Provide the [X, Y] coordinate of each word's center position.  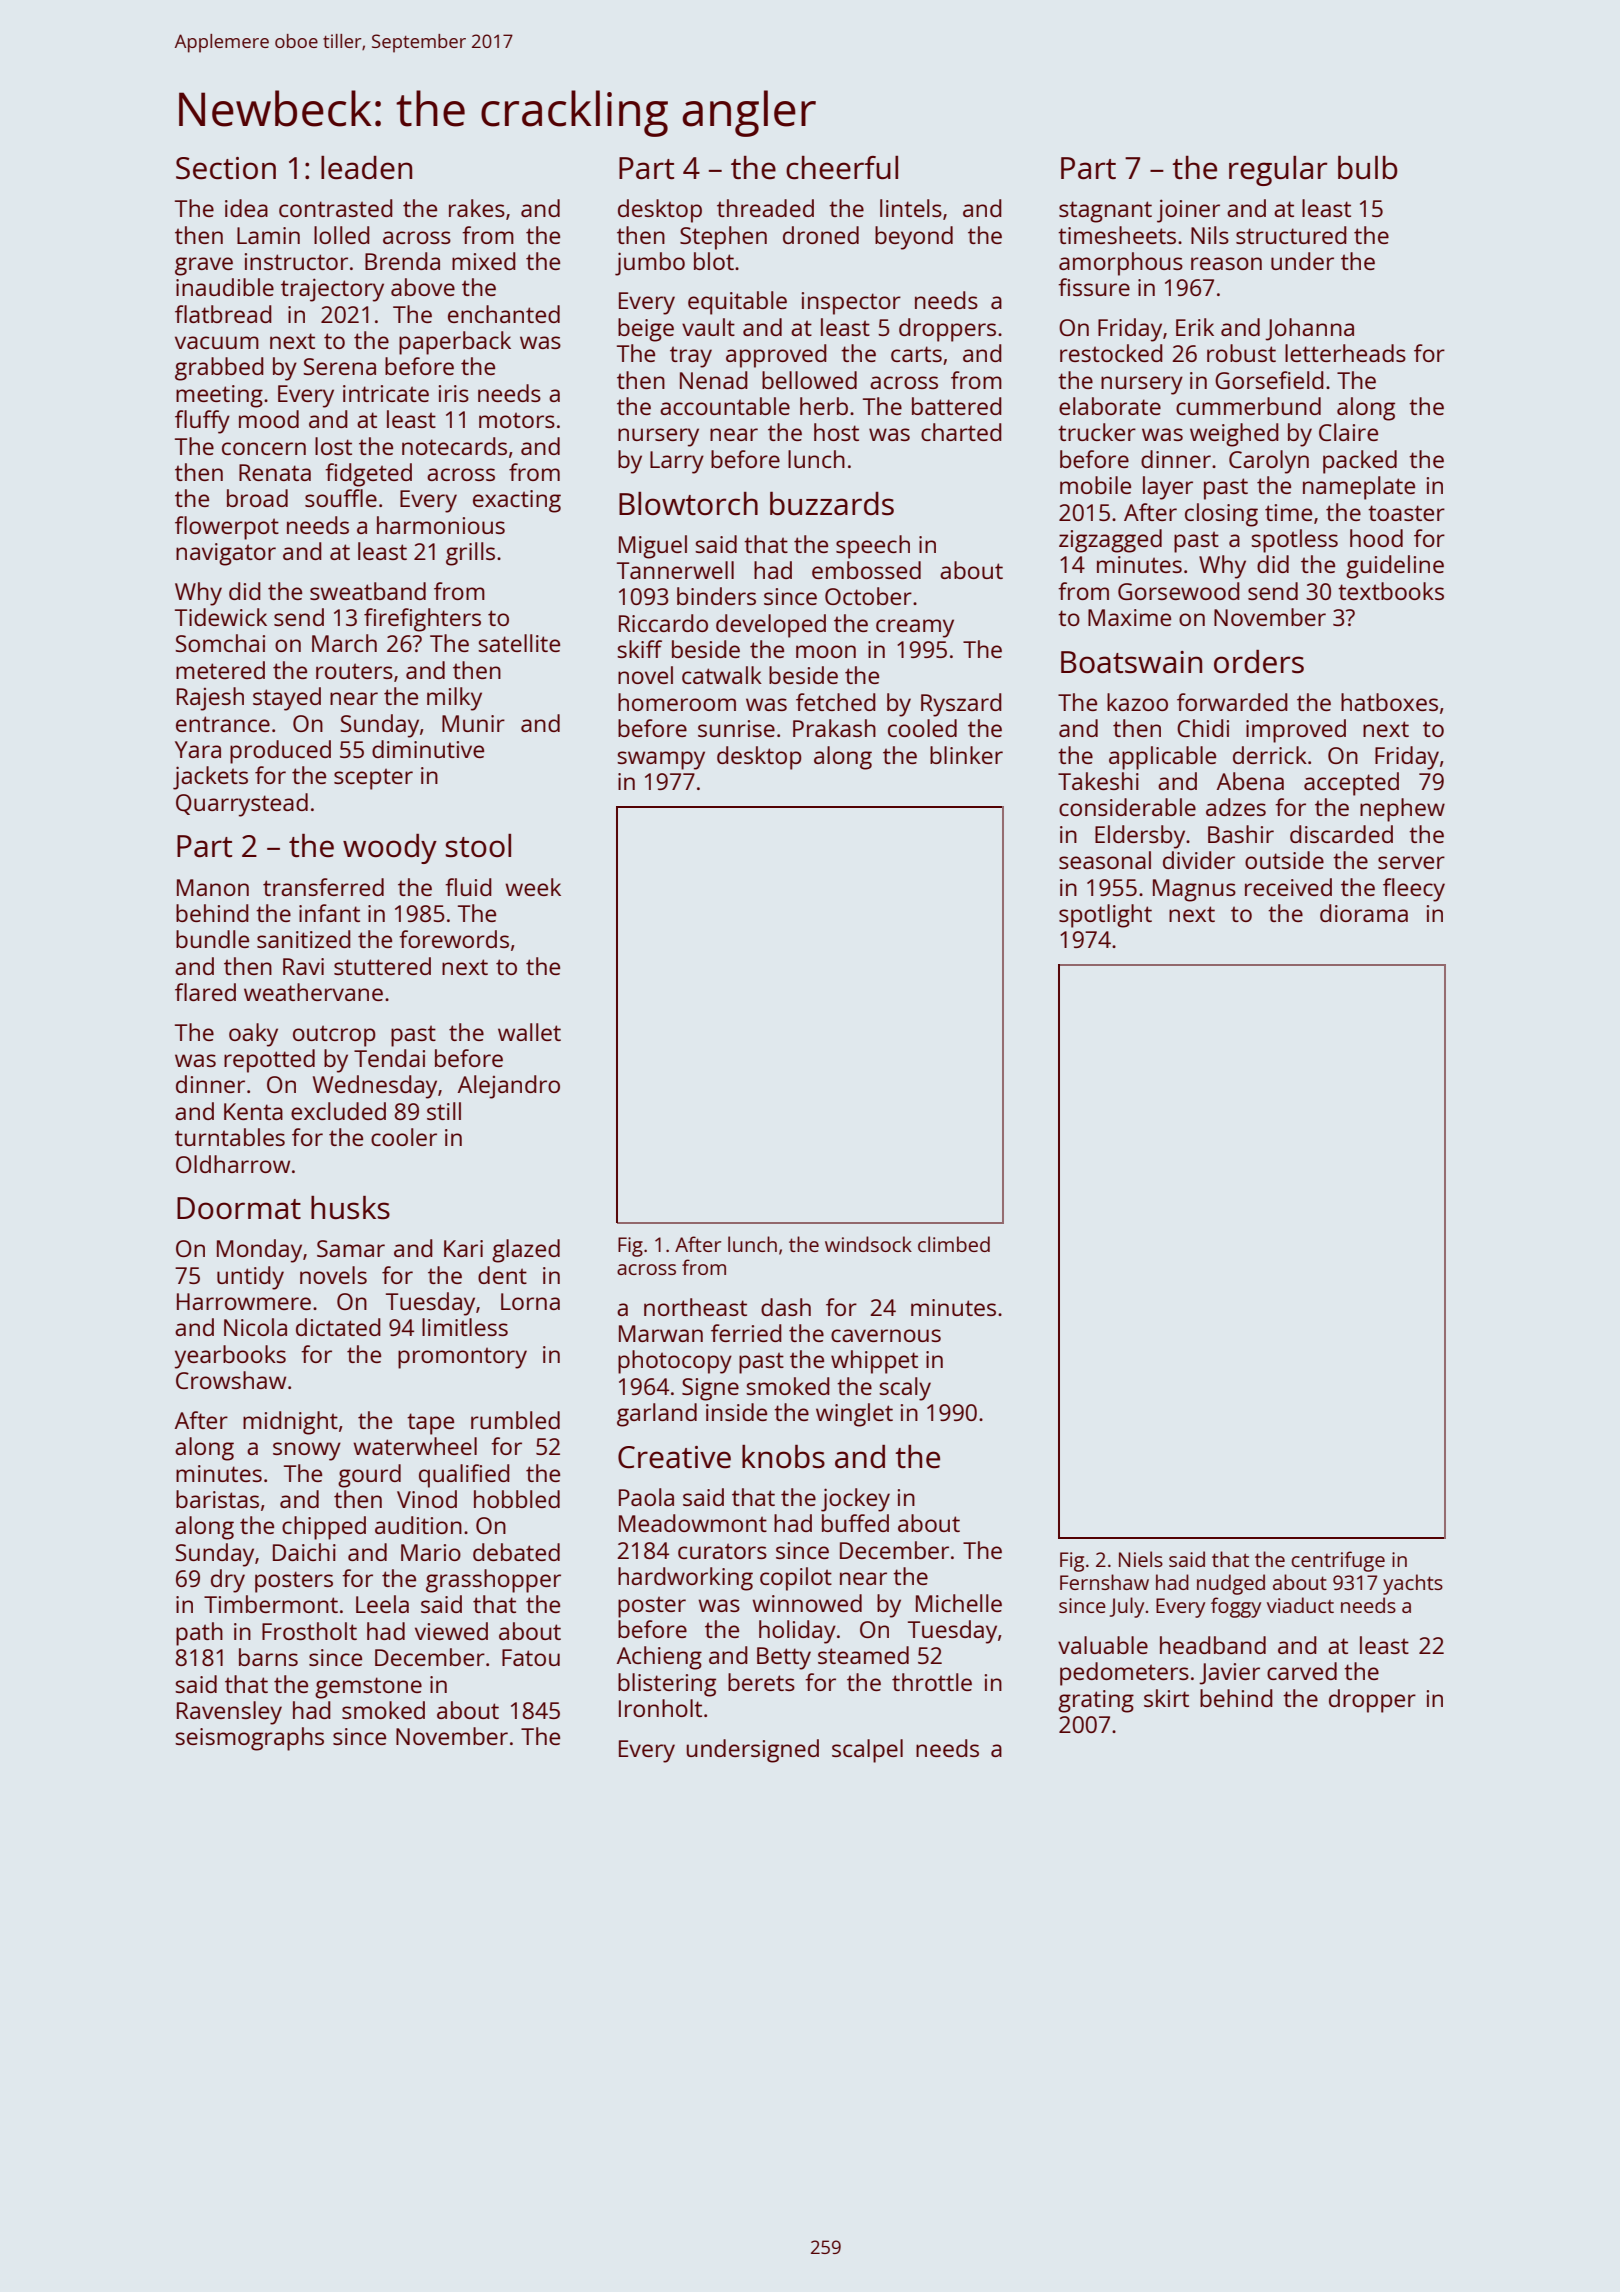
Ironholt [660, 1708]
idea [246, 208]
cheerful [842, 168]
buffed [855, 1523]
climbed [954, 1244]
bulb [1368, 167]
